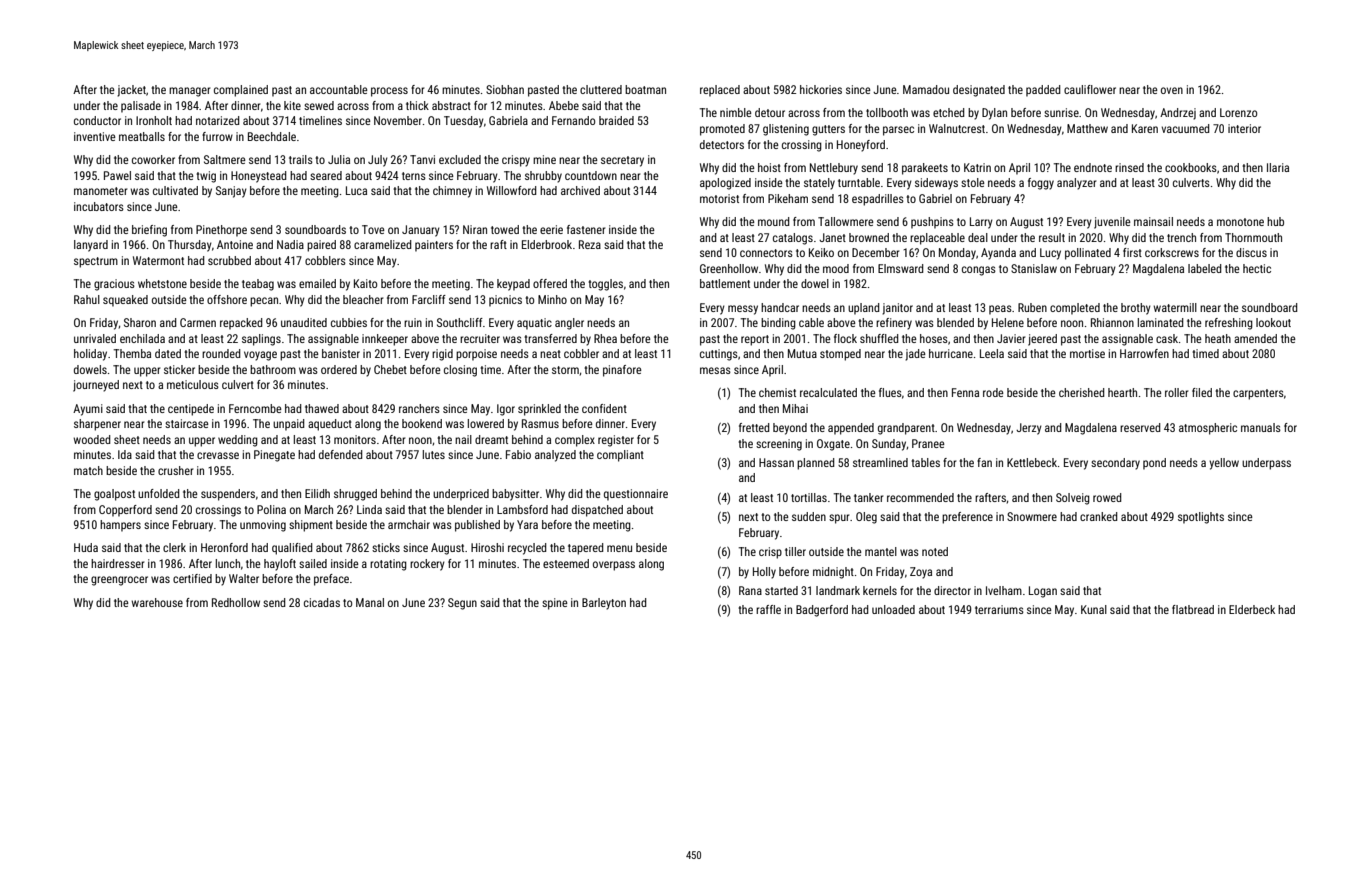  I want to click on oven, so click(1172, 90).
